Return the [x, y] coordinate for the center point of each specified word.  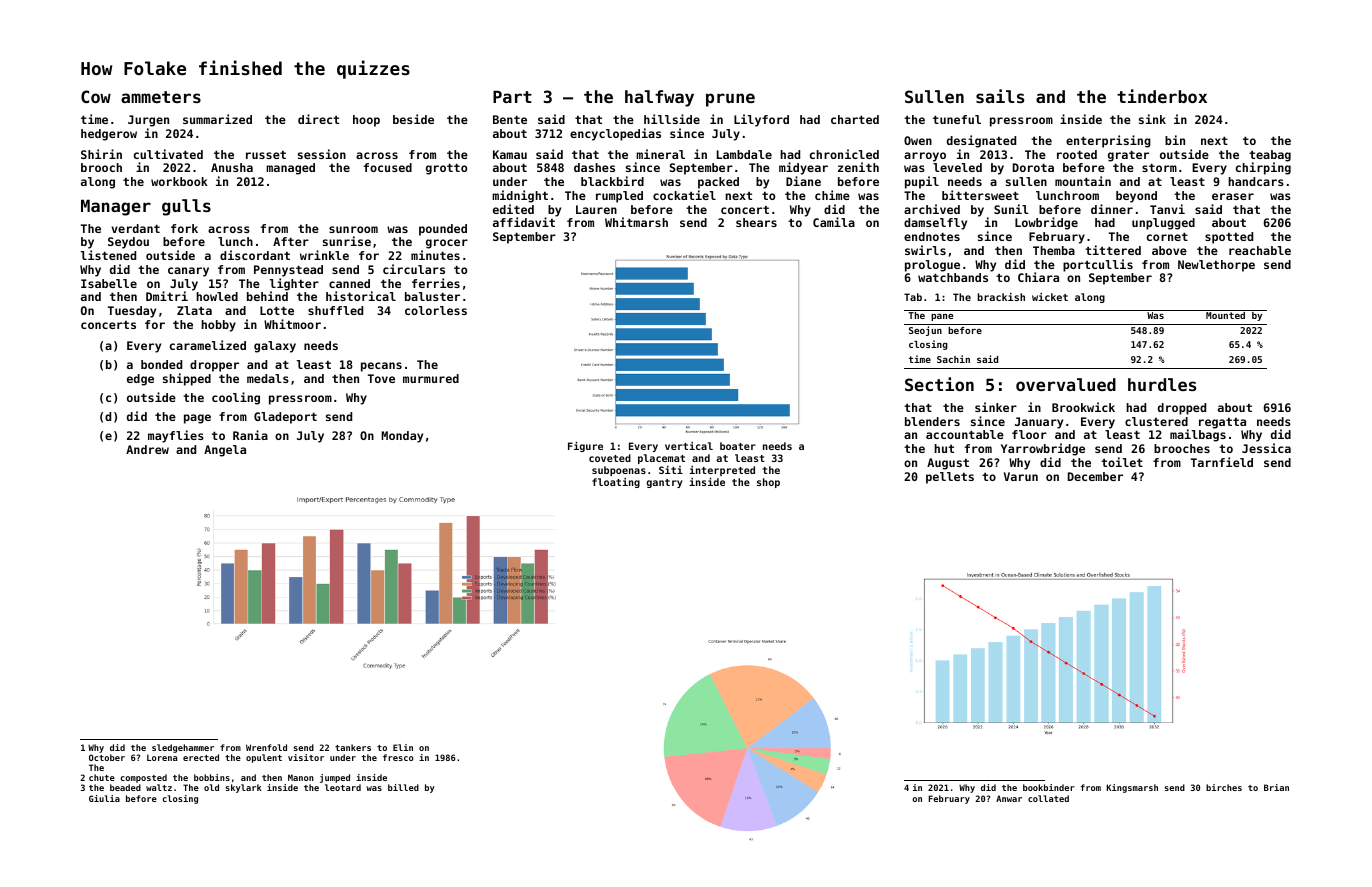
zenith [858, 167]
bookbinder [1049, 787]
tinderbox [1162, 96]
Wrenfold [266, 747]
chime [832, 195]
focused [388, 167]
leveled [957, 167]
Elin [403, 747]
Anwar [1009, 798]
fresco [398, 757]
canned [349, 283]
